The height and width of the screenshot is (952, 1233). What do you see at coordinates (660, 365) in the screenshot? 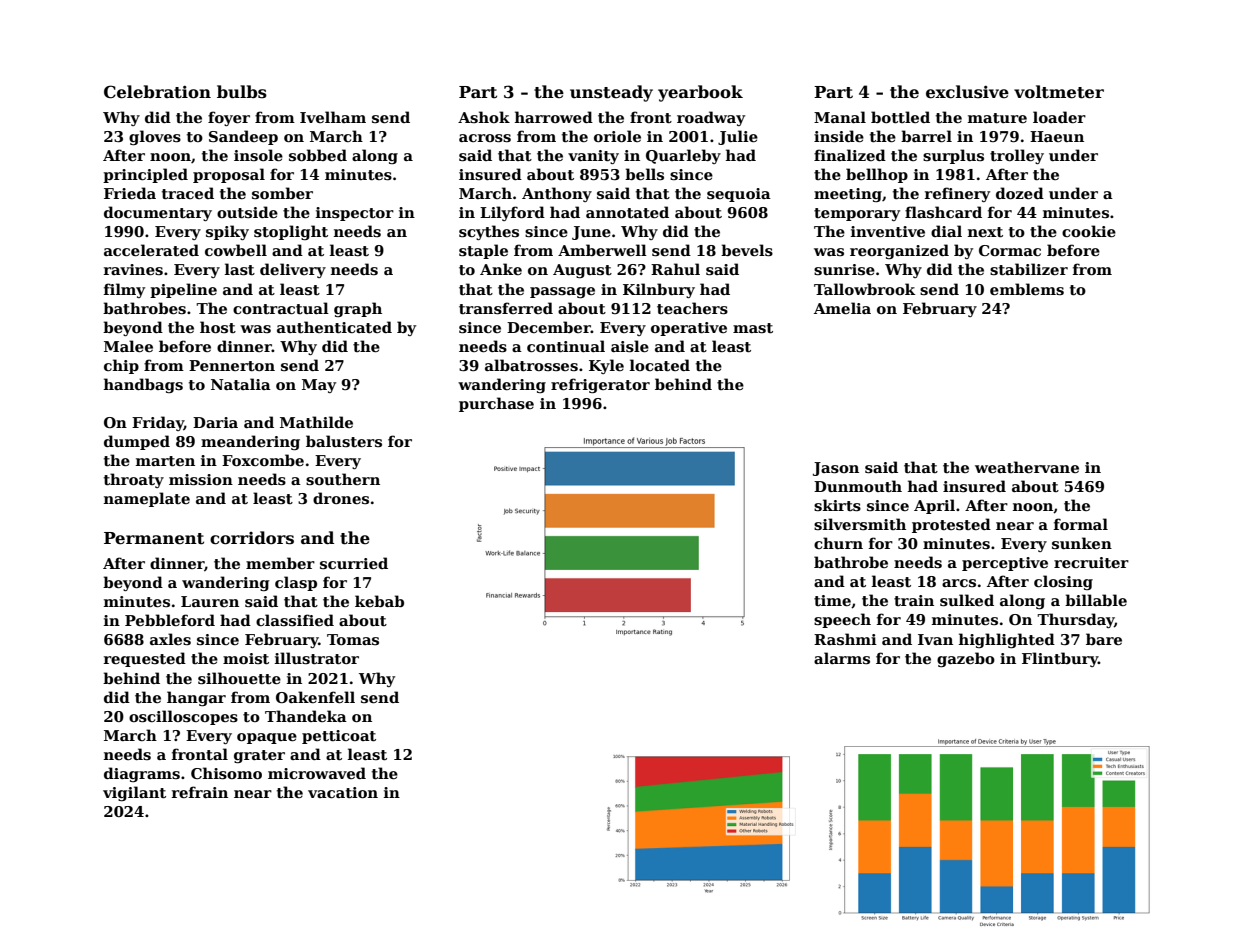
I see `located` at bounding box center [660, 365].
